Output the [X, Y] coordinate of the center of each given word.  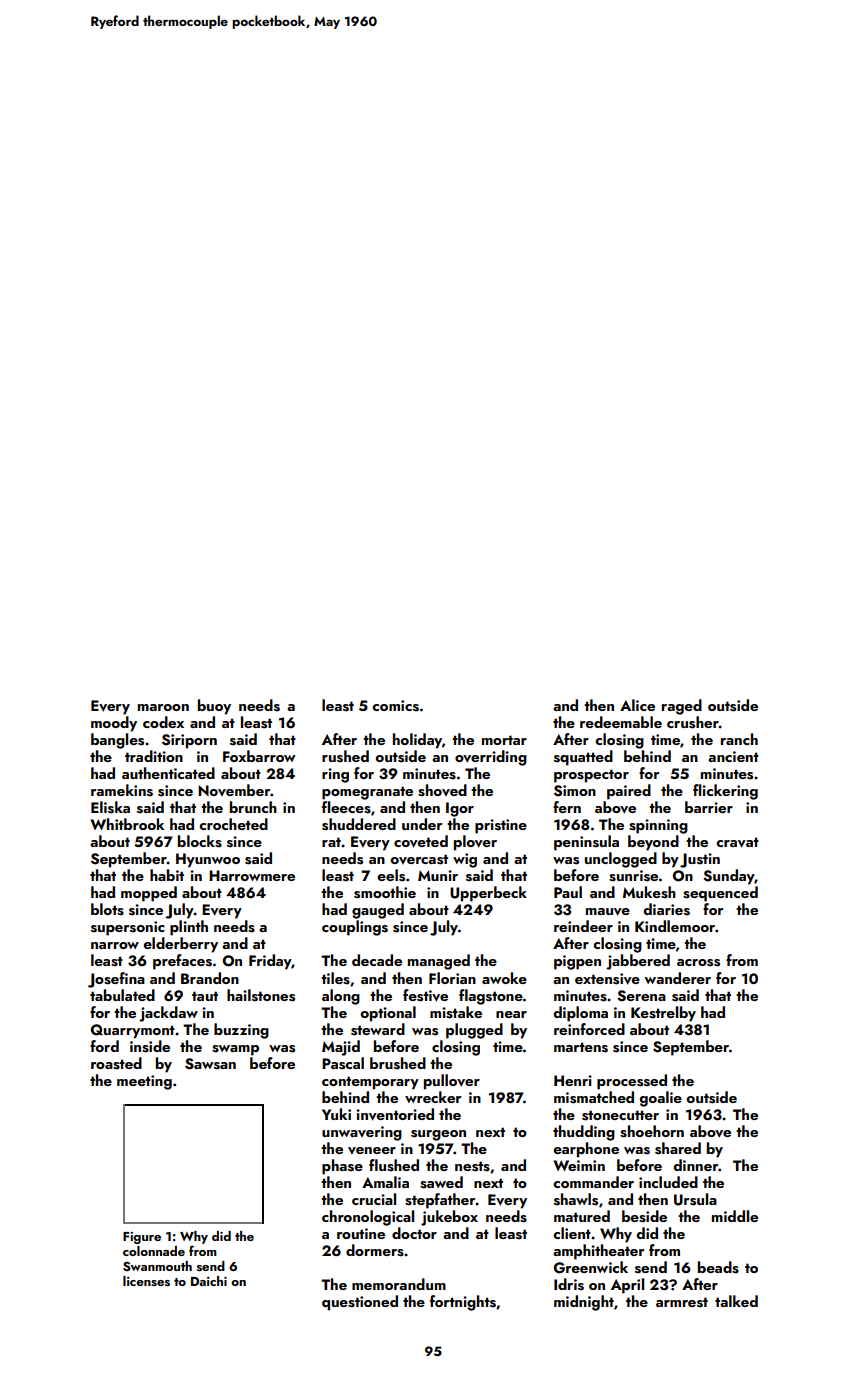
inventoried [395, 1114]
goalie [660, 1099]
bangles [117, 741]
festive [425, 995]
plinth [189, 928]
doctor [414, 1233]
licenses [146, 1281]
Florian [452, 978]
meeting [144, 1082]
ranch [739, 739]
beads [718, 1267]
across [698, 963]
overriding [491, 758]
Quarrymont [133, 1031]
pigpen [577, 962]
